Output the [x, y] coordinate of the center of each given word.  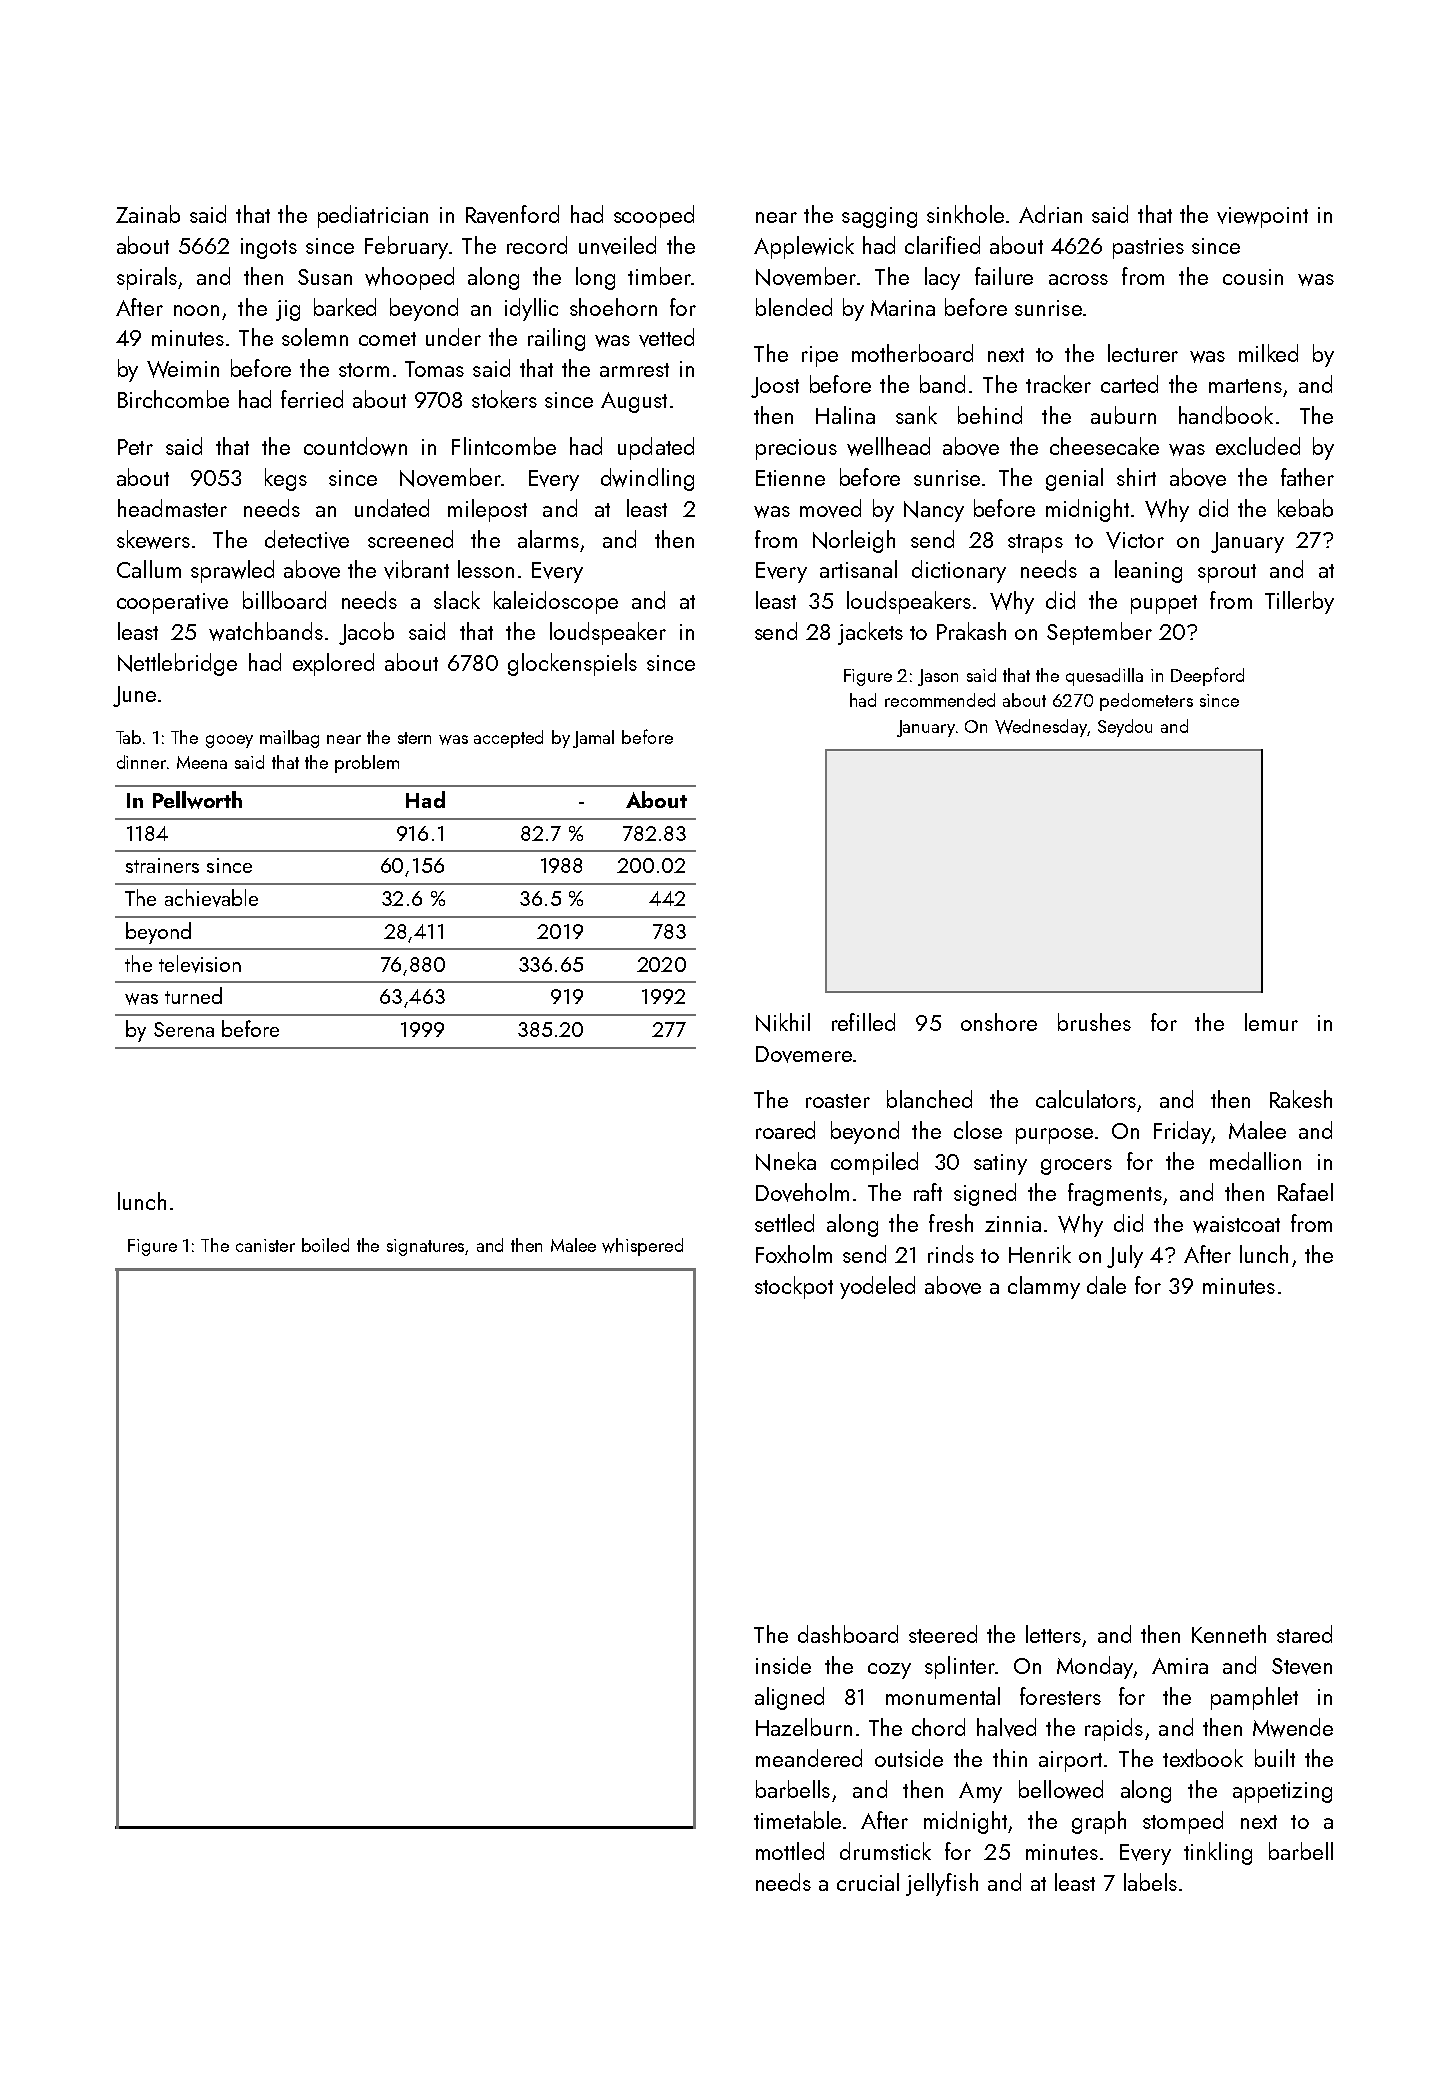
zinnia [1013, 1224]
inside [783, 1665]
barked [345, 307]
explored [333, 664]
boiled [325, 1245]
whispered [642, 1247]
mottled [790, 1851]
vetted [666, 337]
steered [943, 1634]
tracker [1058, 384]
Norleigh [854, 541]
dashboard [848, 1634]
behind [990, 415]
